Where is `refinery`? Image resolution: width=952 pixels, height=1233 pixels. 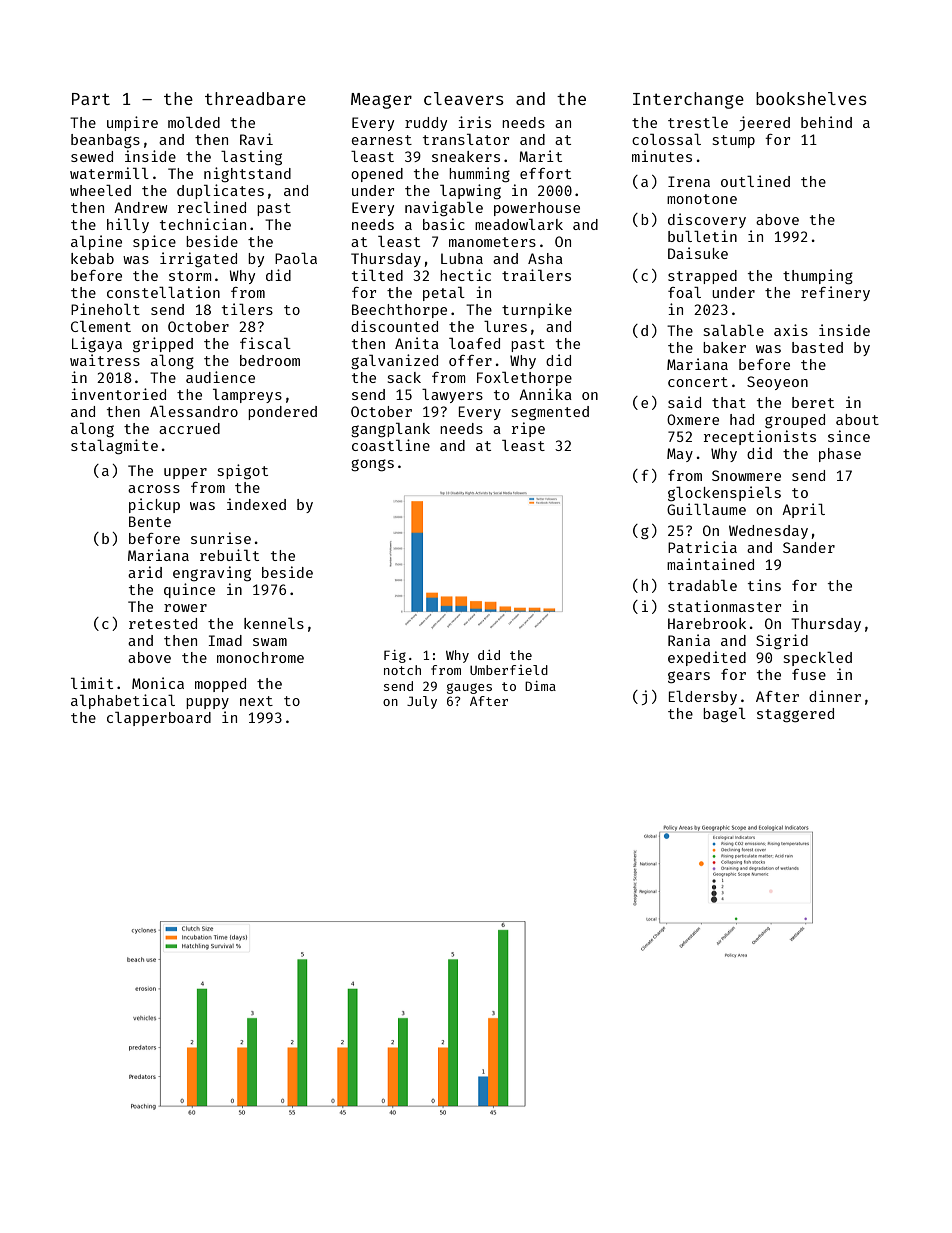
refinery is located at coordinates (835, 293).
